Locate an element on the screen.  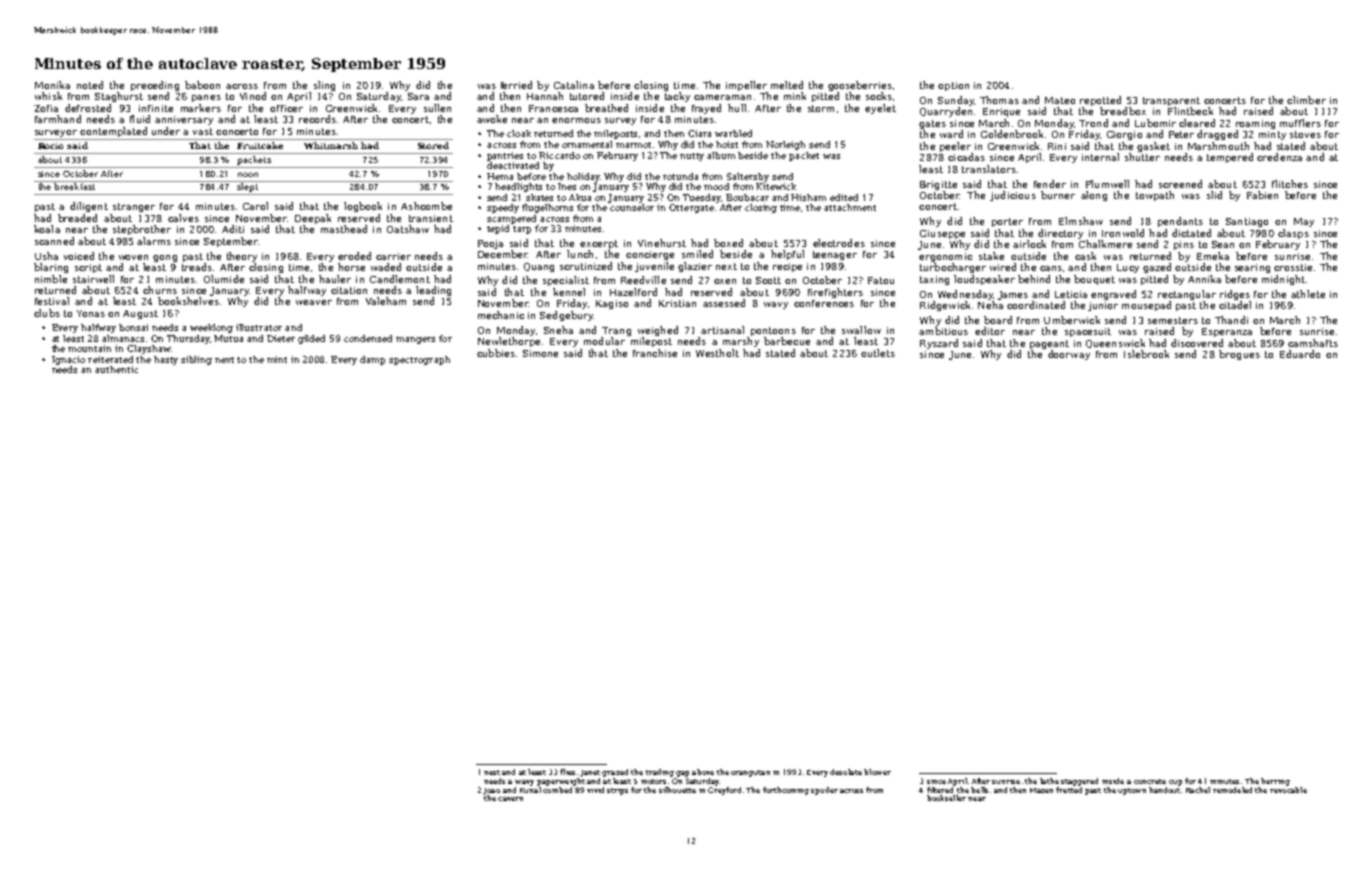
damp is located at coordinates (372, 360).
